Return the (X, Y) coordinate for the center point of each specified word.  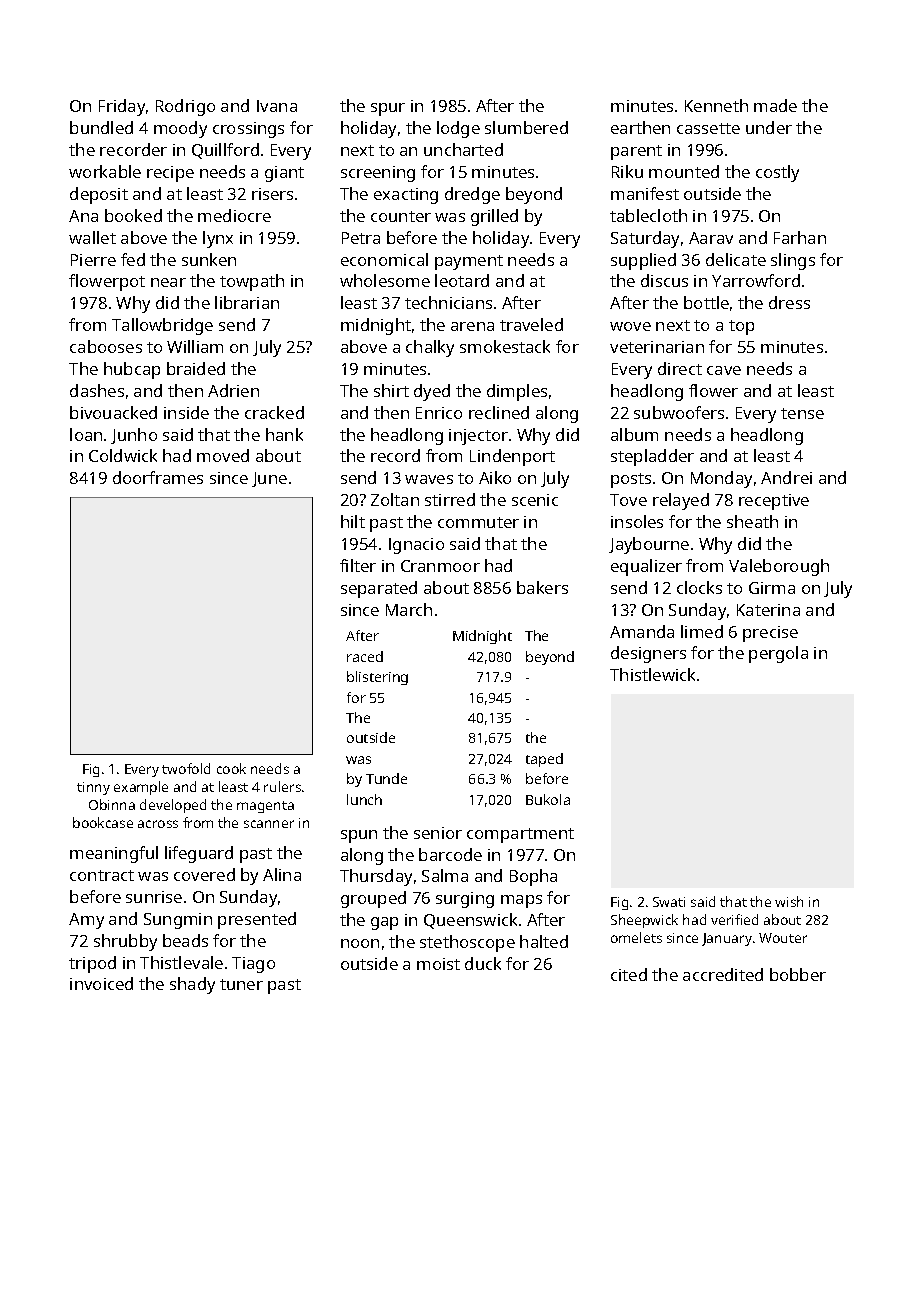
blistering (377, 678)
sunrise (154, 897)
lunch (364, 799)
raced (365, 656)
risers (272, 194)
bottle (706, 302)
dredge (472, 195)
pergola (778, 654)
